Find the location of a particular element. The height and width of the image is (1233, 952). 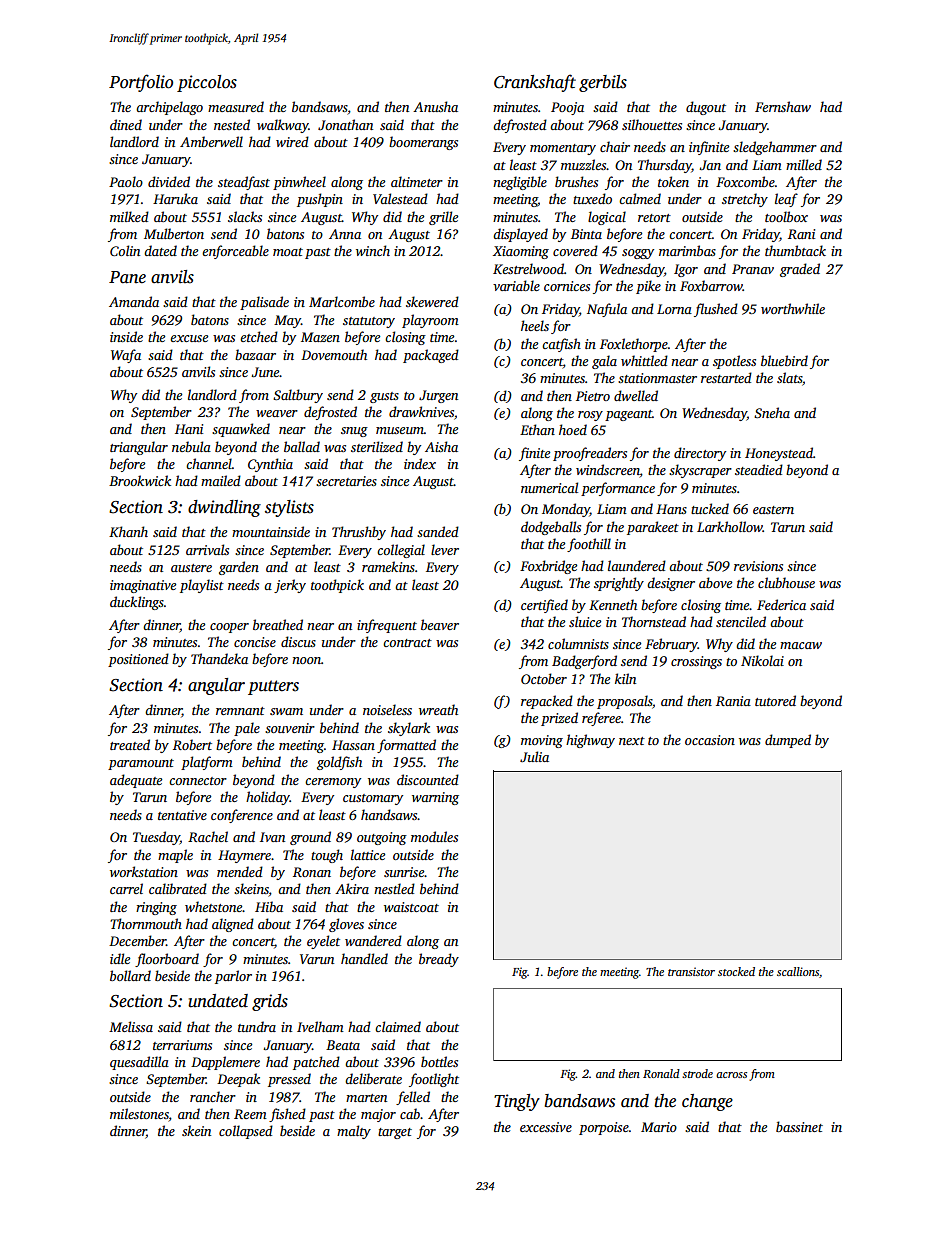

next is located at coordinates (632, 741).
